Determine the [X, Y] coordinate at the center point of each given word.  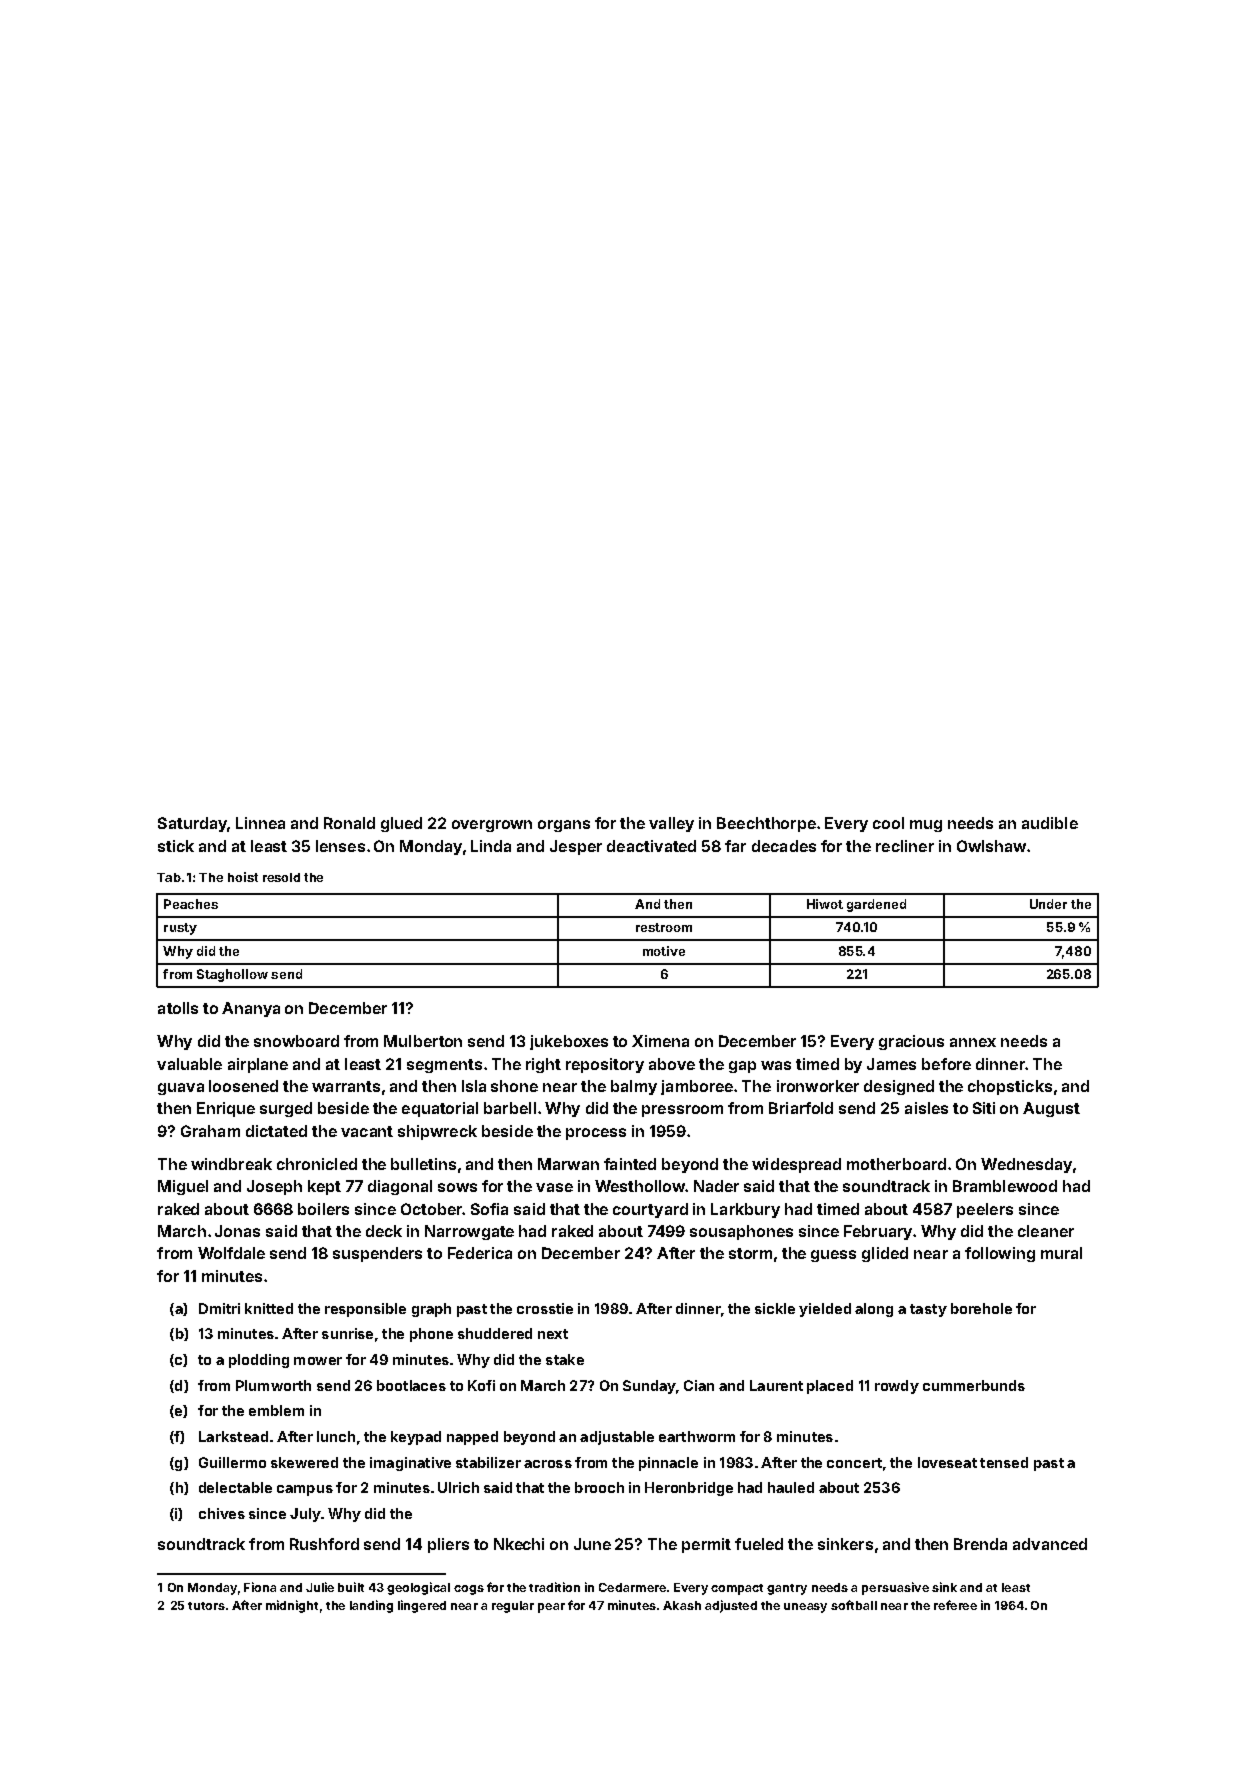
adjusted [731, 1606]
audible [1050, 823]
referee [955, 1605]
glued [401, 824]
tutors [206, 1606]
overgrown [492, 826]
